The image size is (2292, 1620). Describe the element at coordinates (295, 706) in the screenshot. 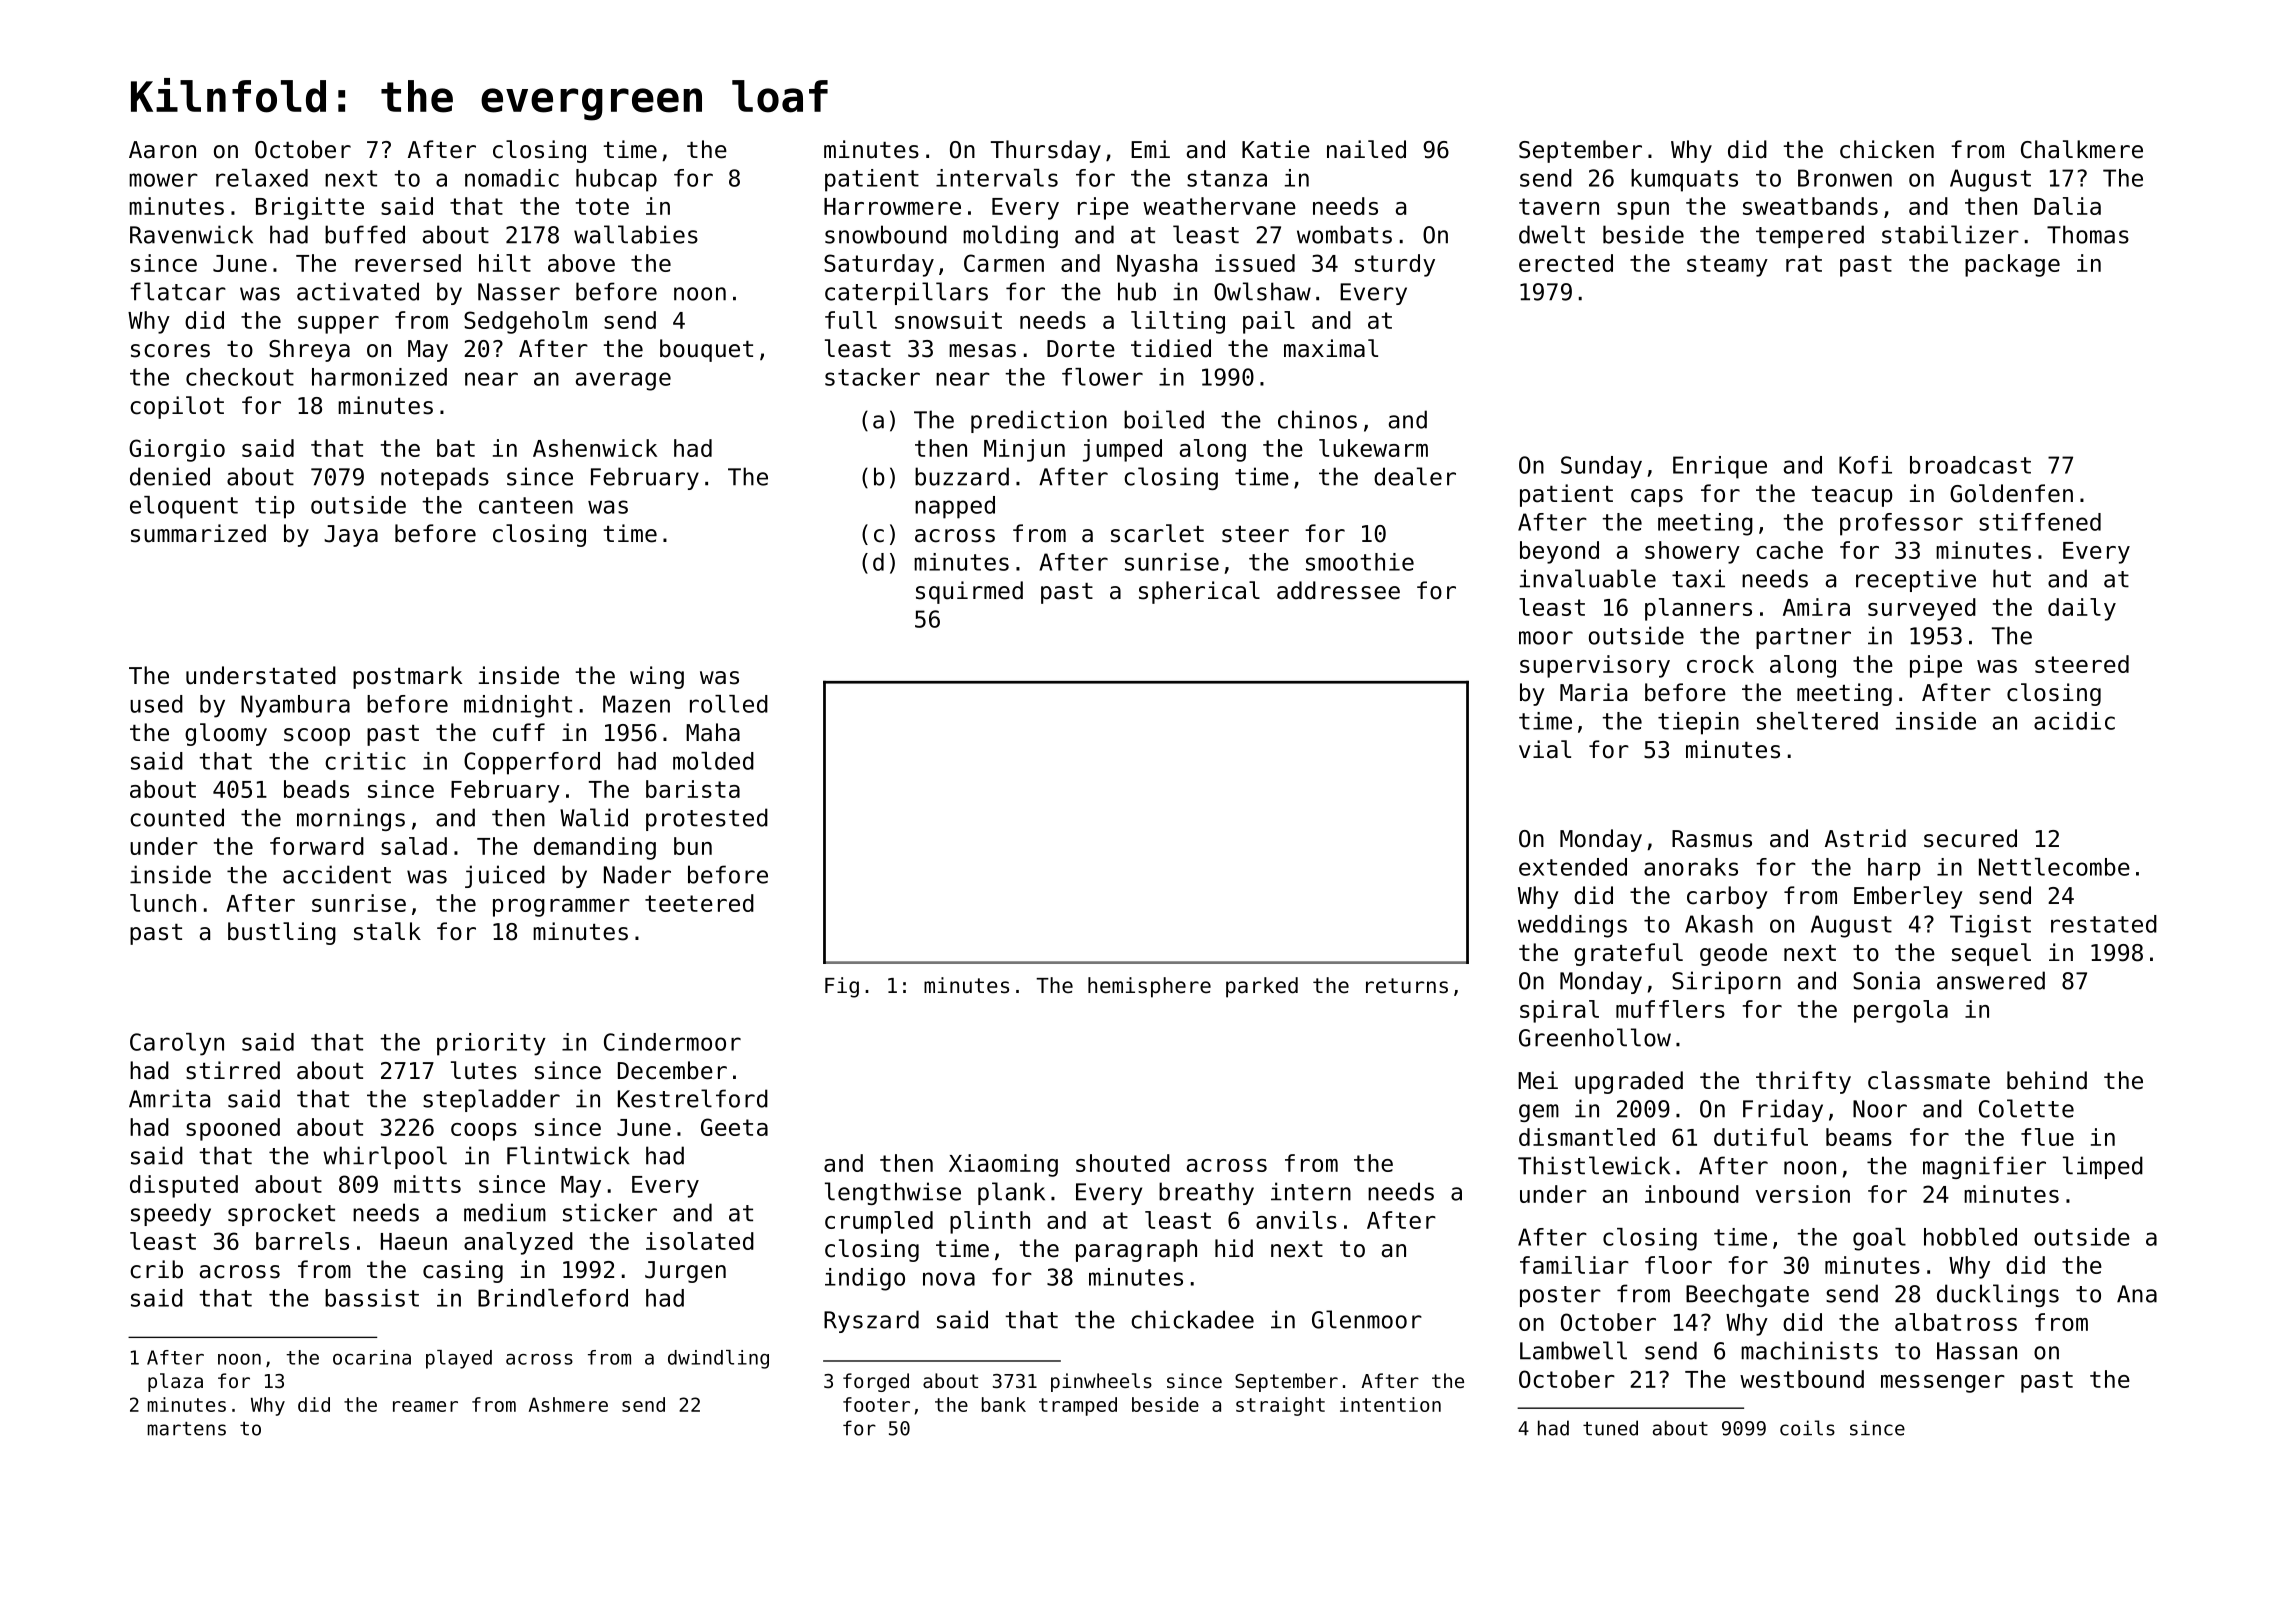

I see `Nyambura` at that location.
